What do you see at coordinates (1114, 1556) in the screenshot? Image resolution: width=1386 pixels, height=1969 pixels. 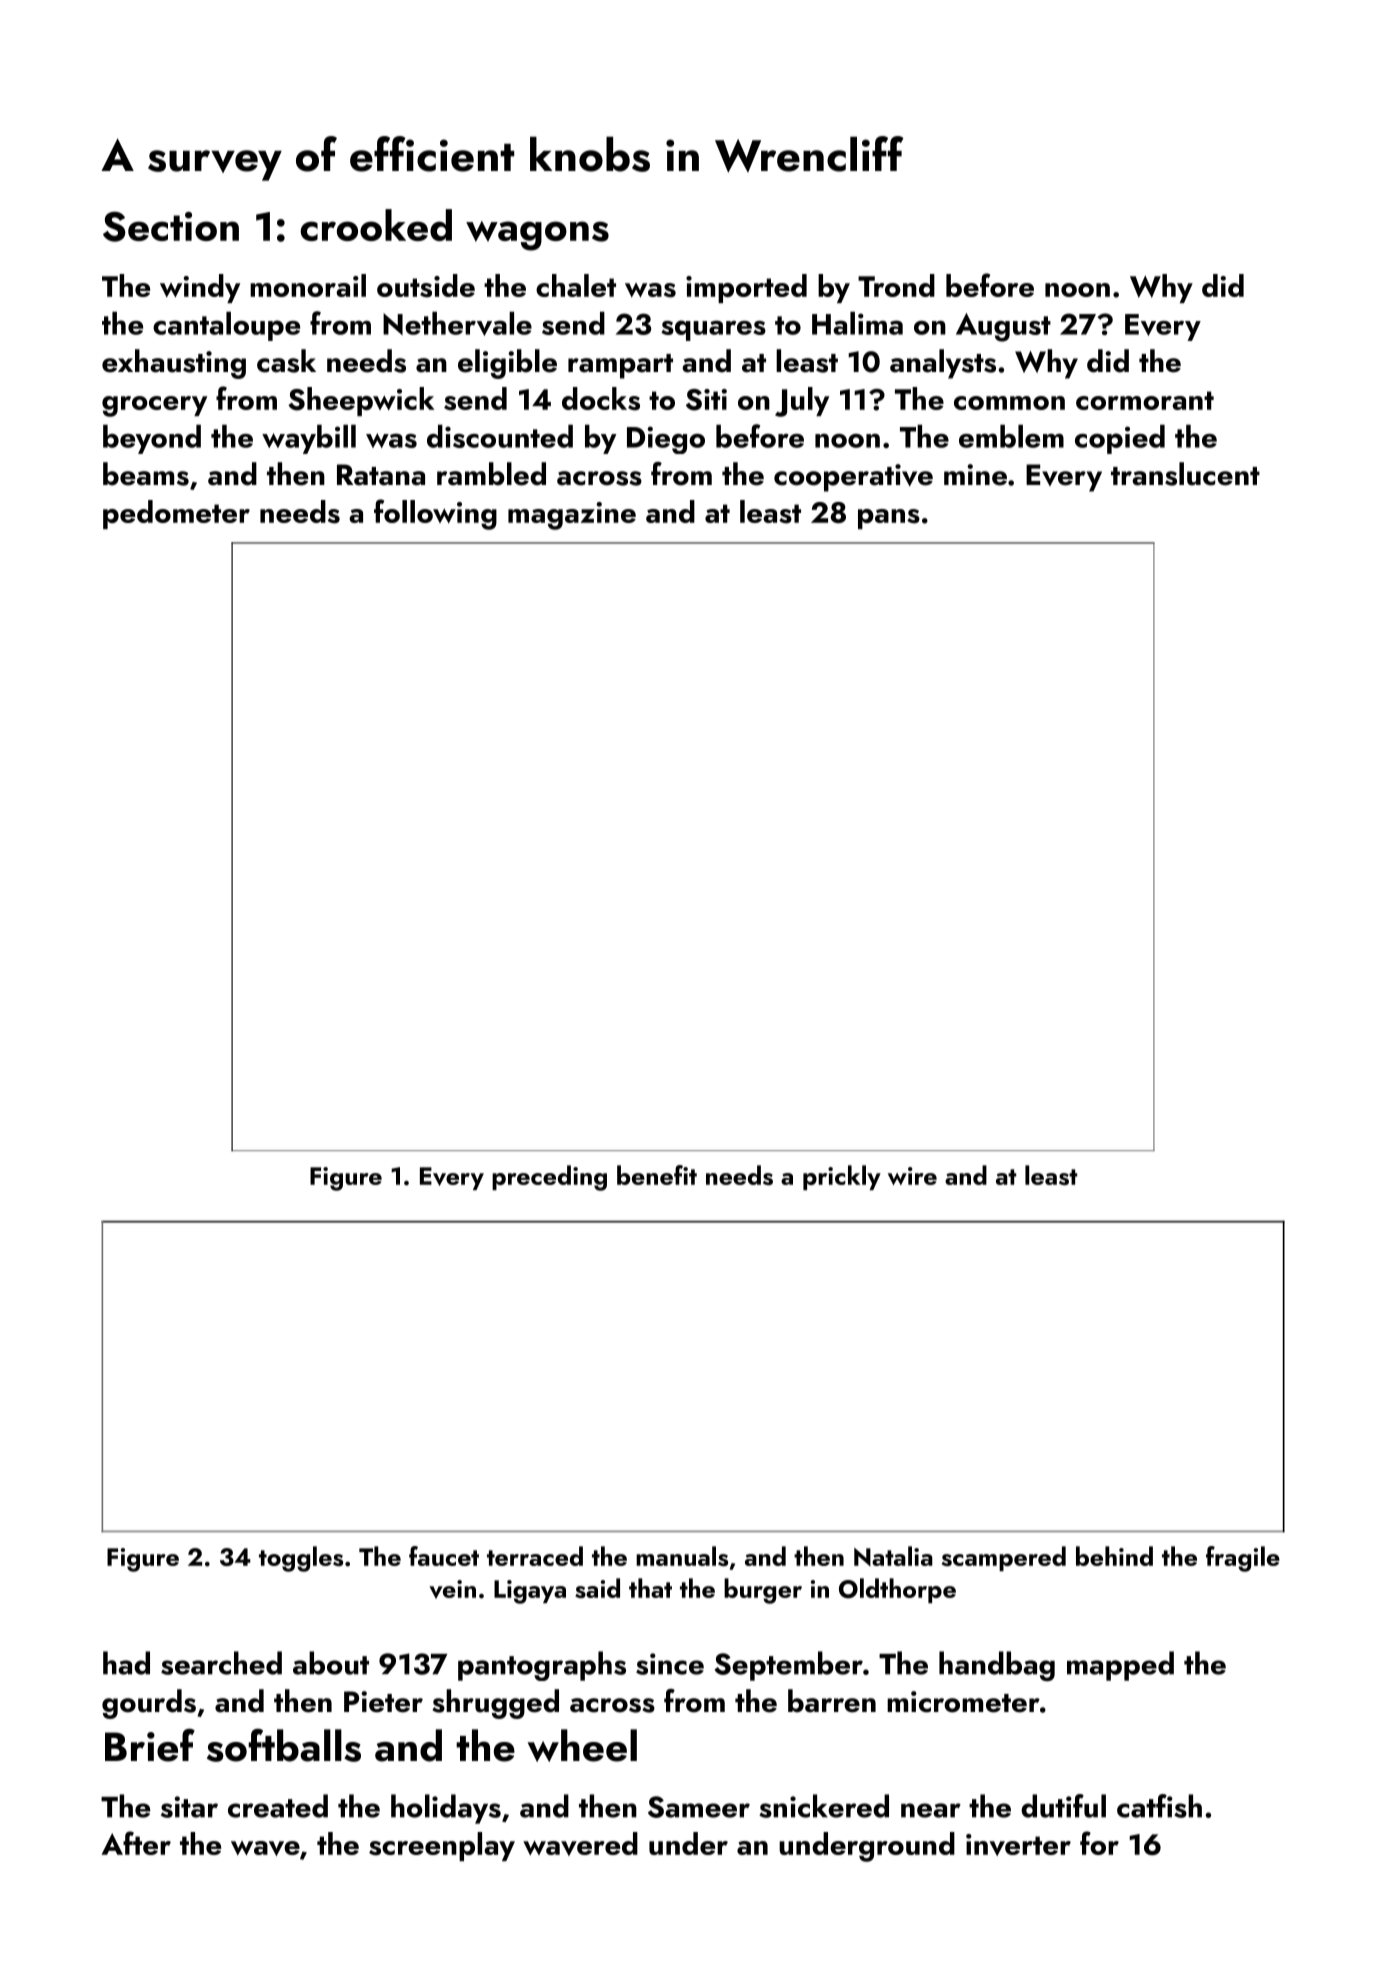 I see `behind` at bounding box center [1114, 1556].
